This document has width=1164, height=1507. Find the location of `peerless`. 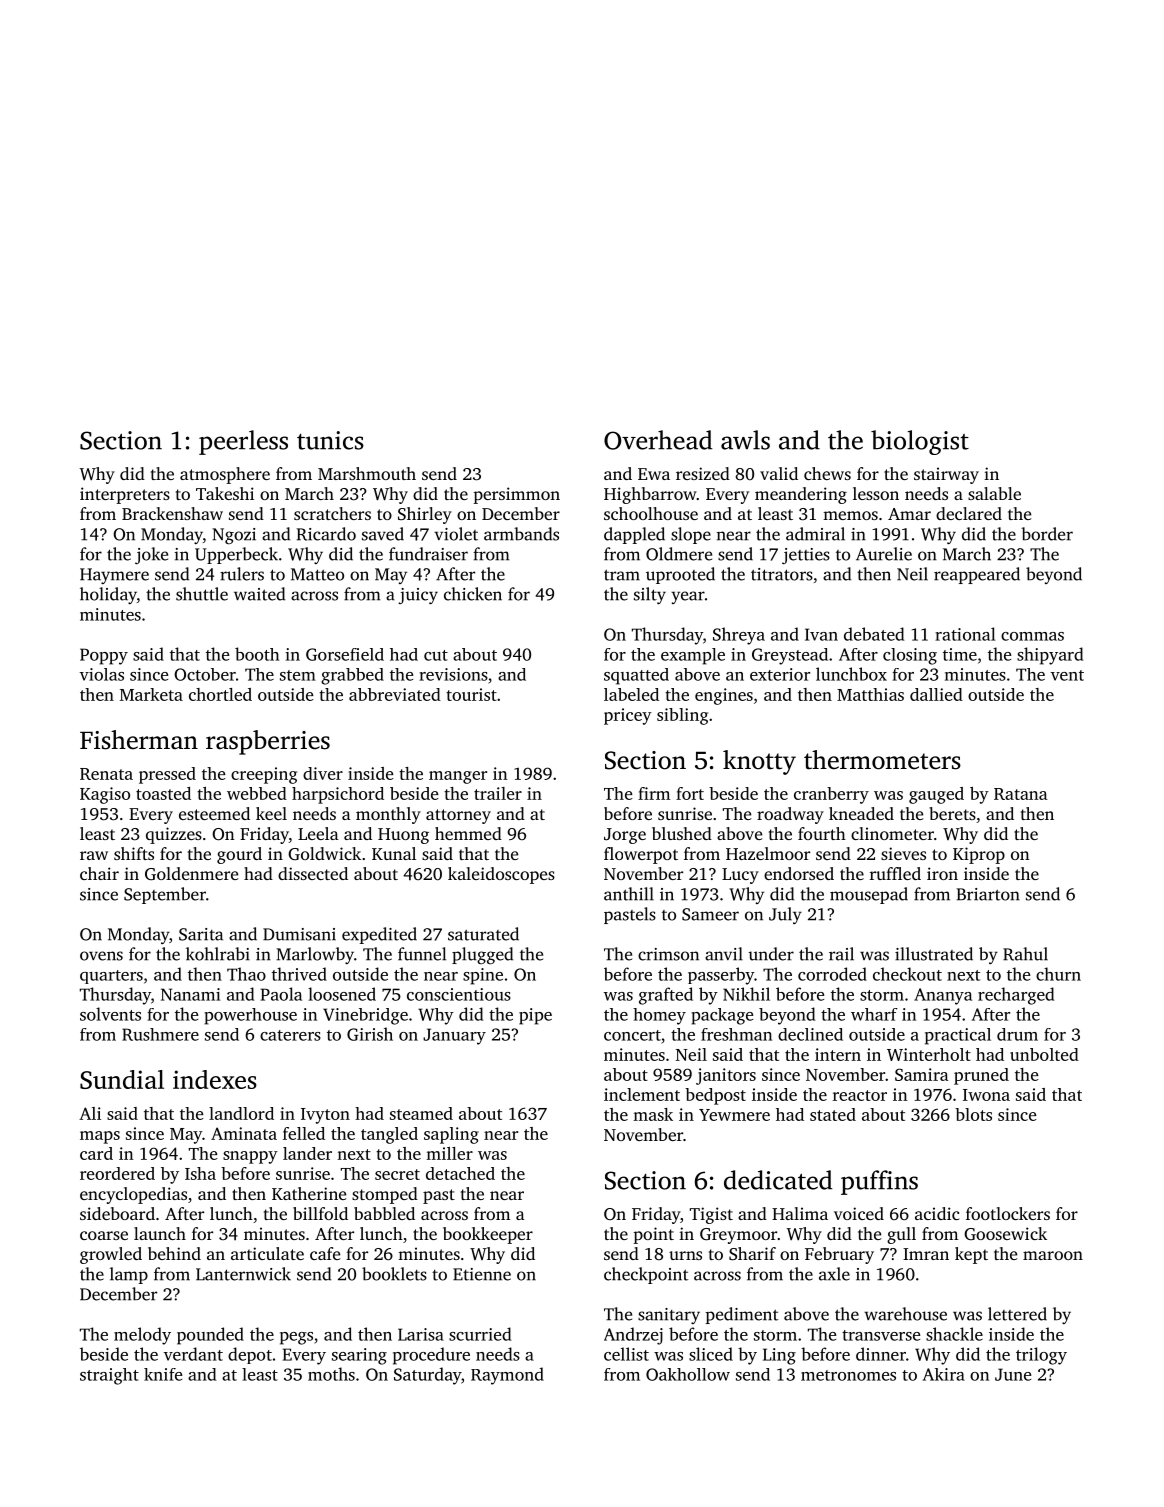

peerless is located at coordinates (243, 442).
